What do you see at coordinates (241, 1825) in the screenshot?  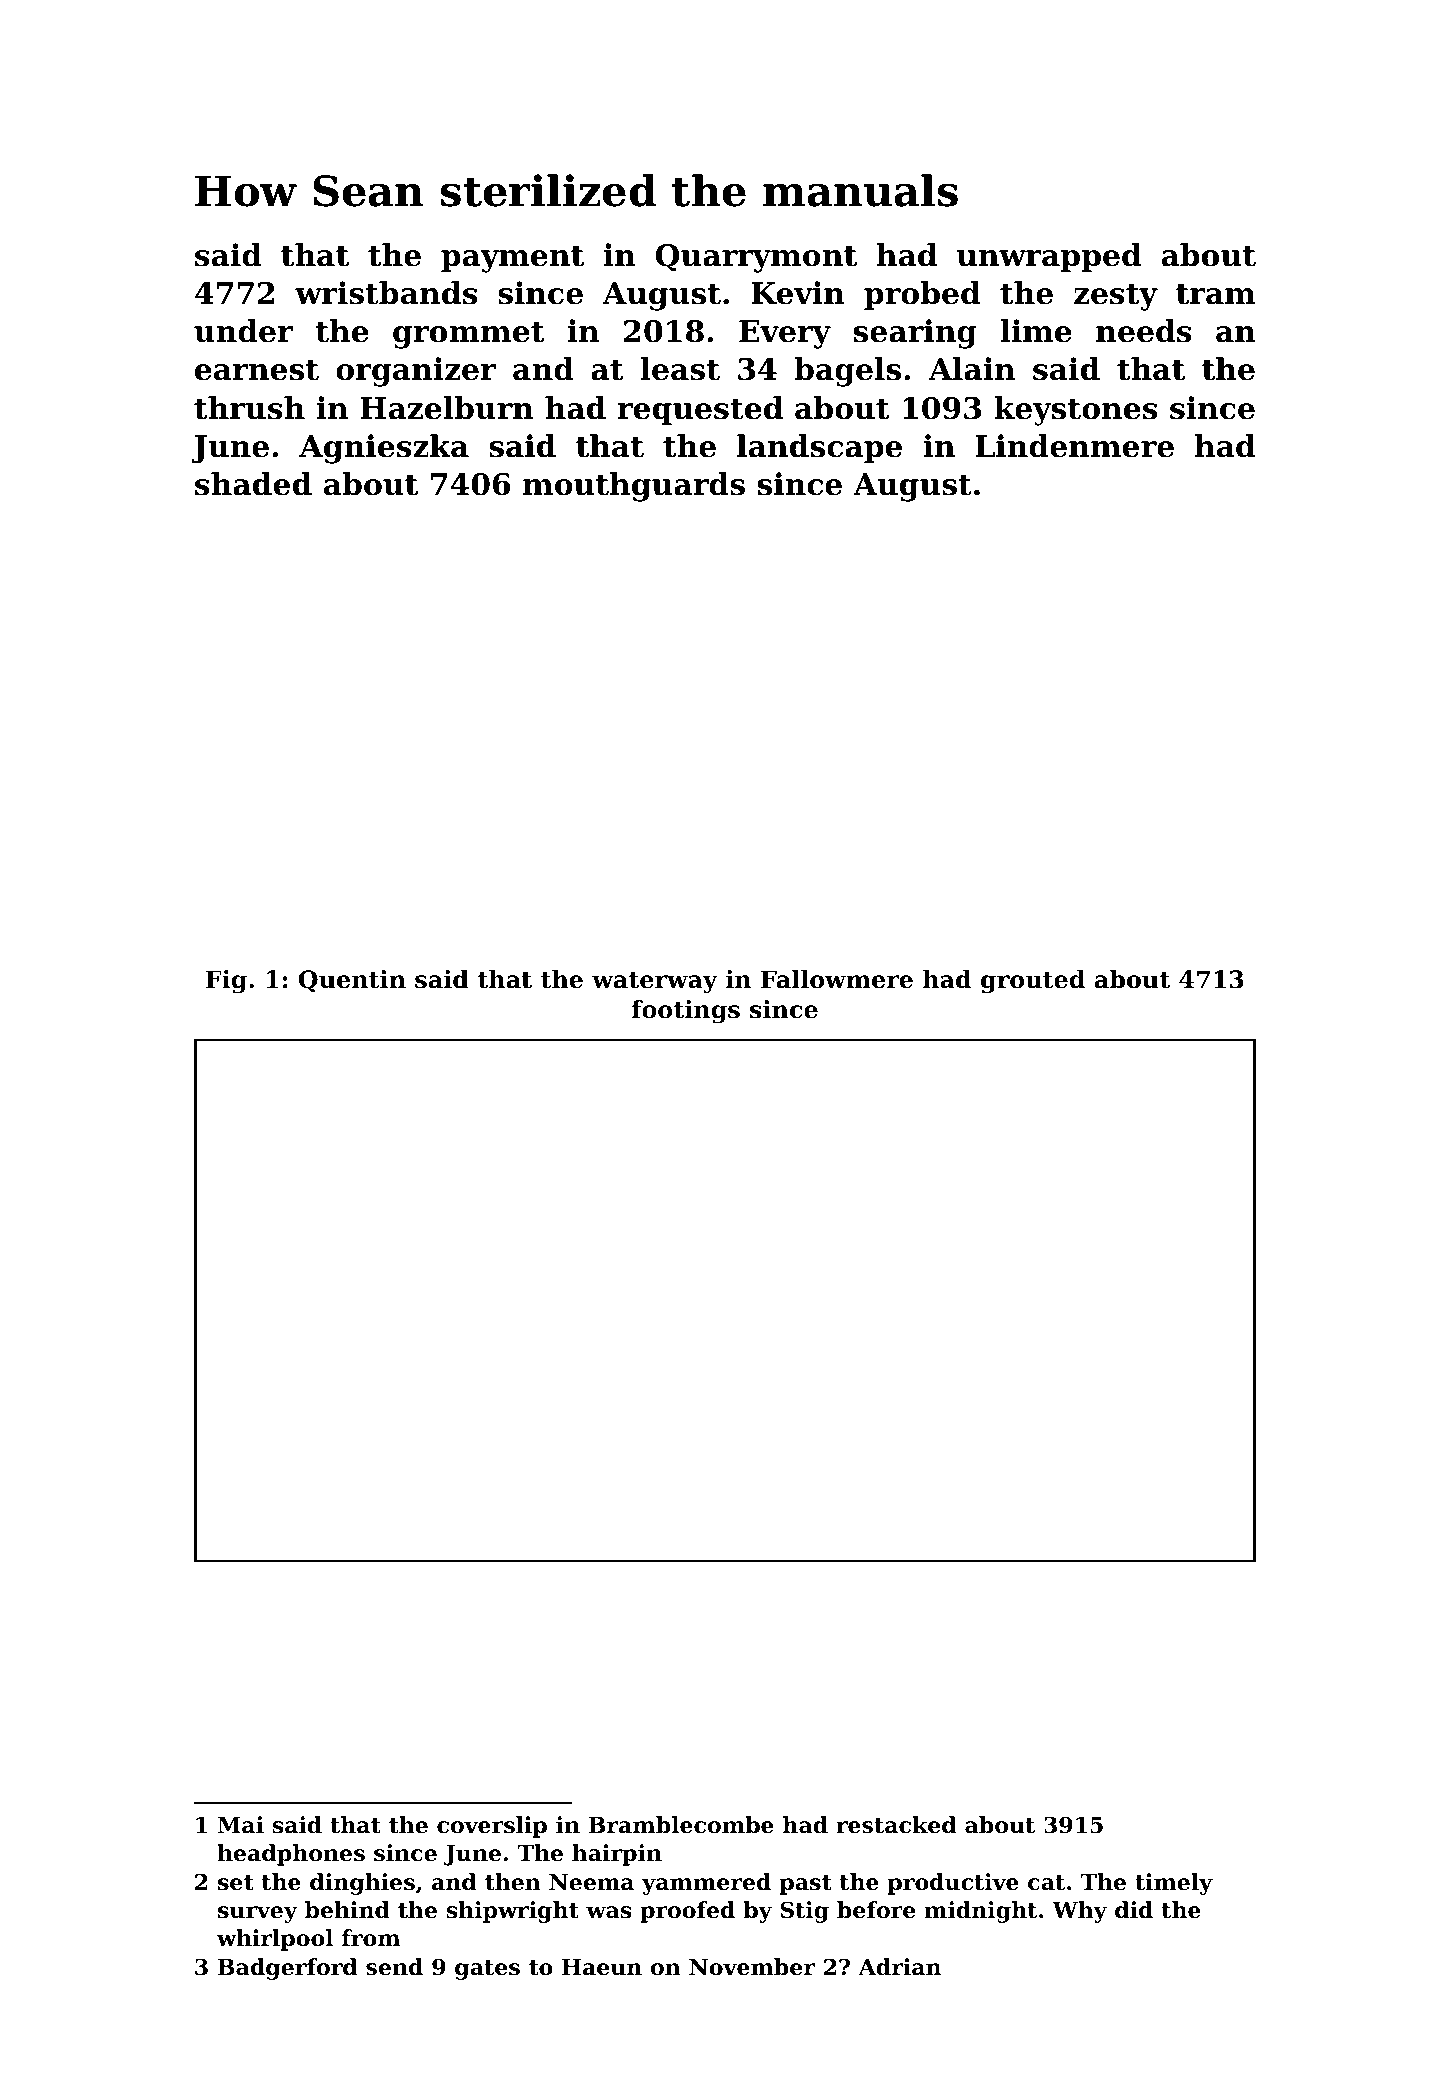 I see `Mai` at bounding box center [241, 1825].
